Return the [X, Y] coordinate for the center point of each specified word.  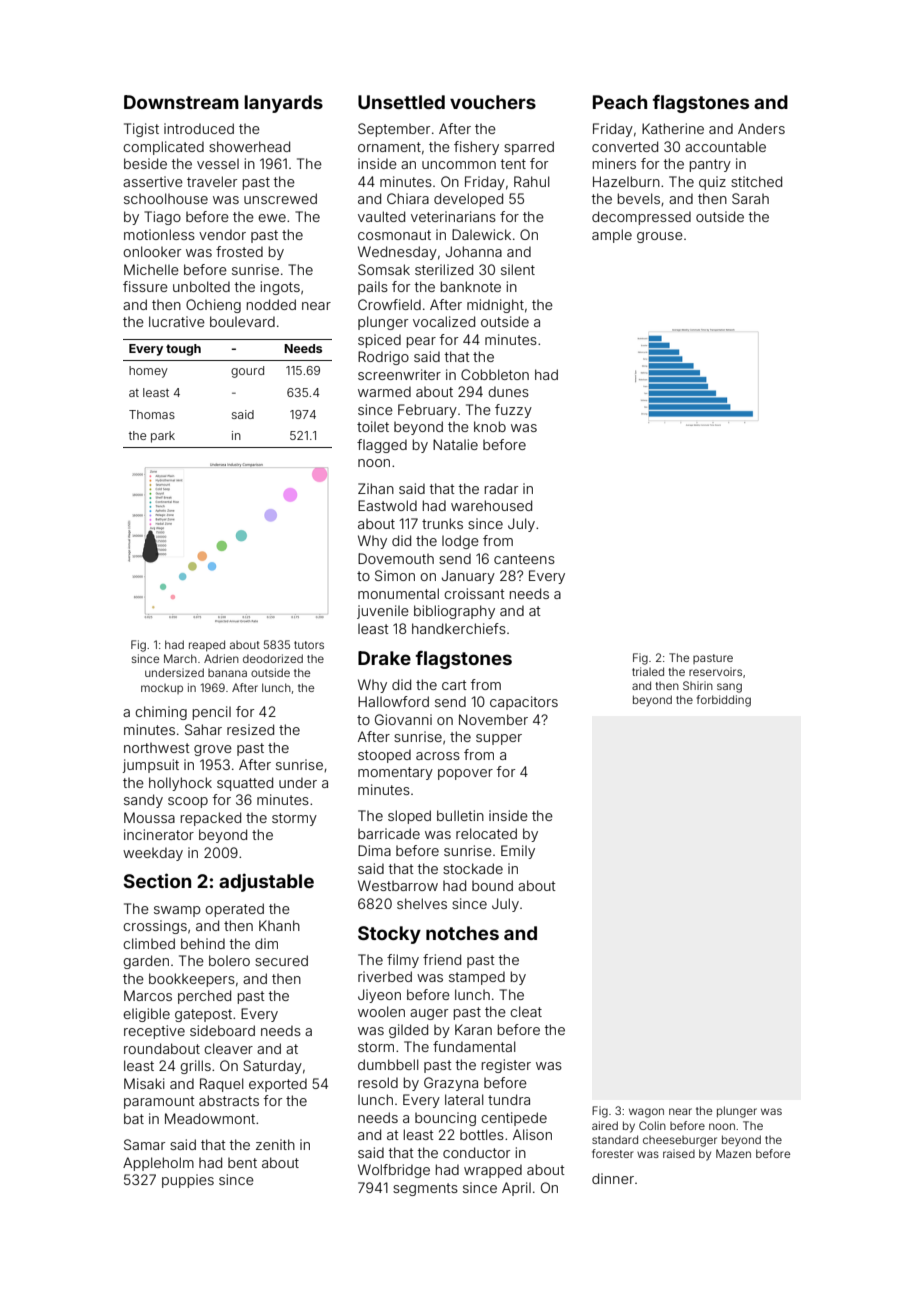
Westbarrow [398, 885]
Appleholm [158, 1164]
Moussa [149, 817]
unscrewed [280, 198]
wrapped [493, 1171]
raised [679, 1153]
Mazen [733, 1153]
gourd [247, 372]
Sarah [750, 198]
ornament [389, 147]
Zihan [376, 488]
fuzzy [513, 411]
